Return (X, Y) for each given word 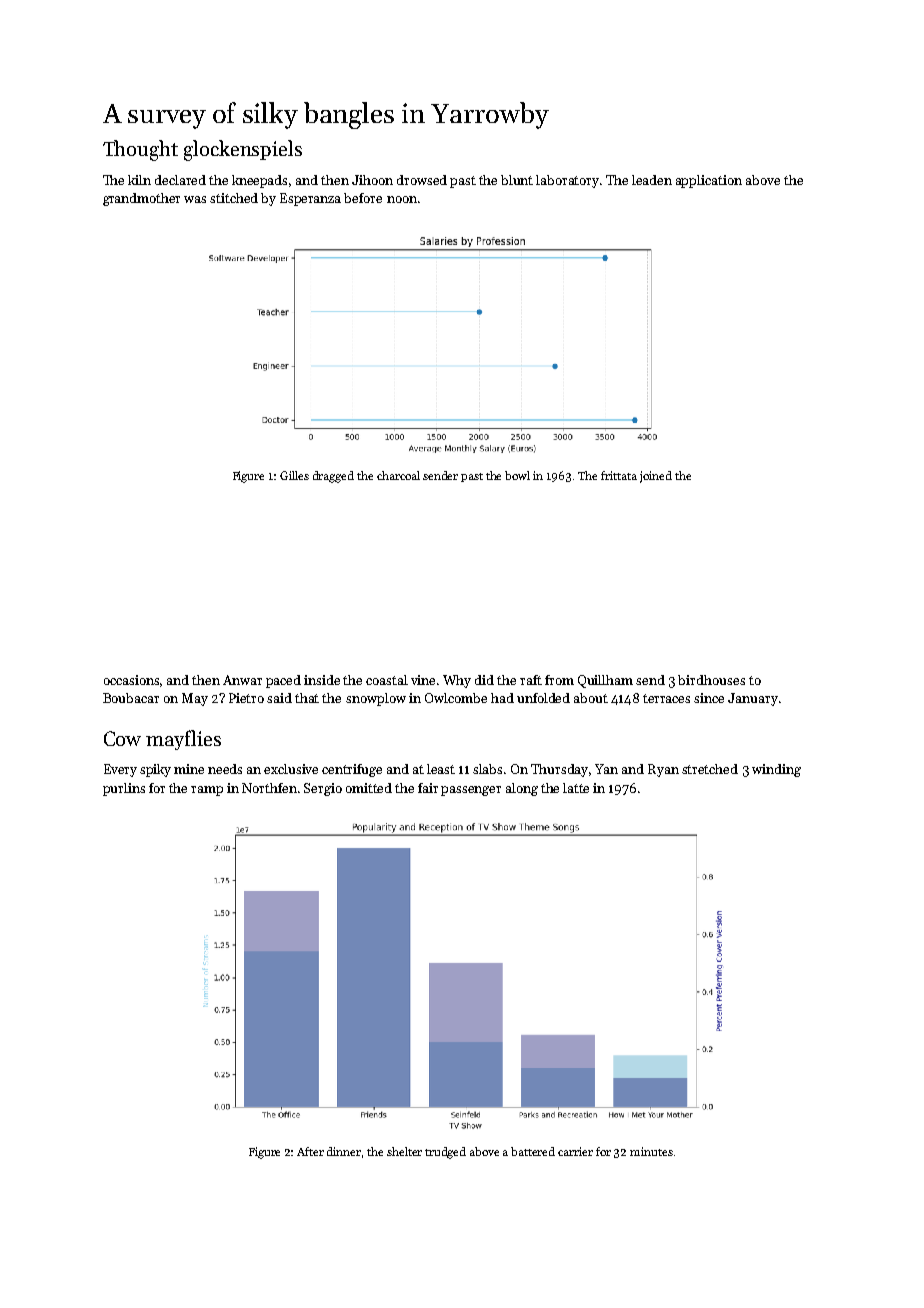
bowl (517, 475)
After (310, 1151)
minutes (651, 1151)
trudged (445, 1153)
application (709, 181)
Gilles (294, 475)
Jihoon (372, 180)
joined (656, 477)
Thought (140, 150)
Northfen (269, 788)
